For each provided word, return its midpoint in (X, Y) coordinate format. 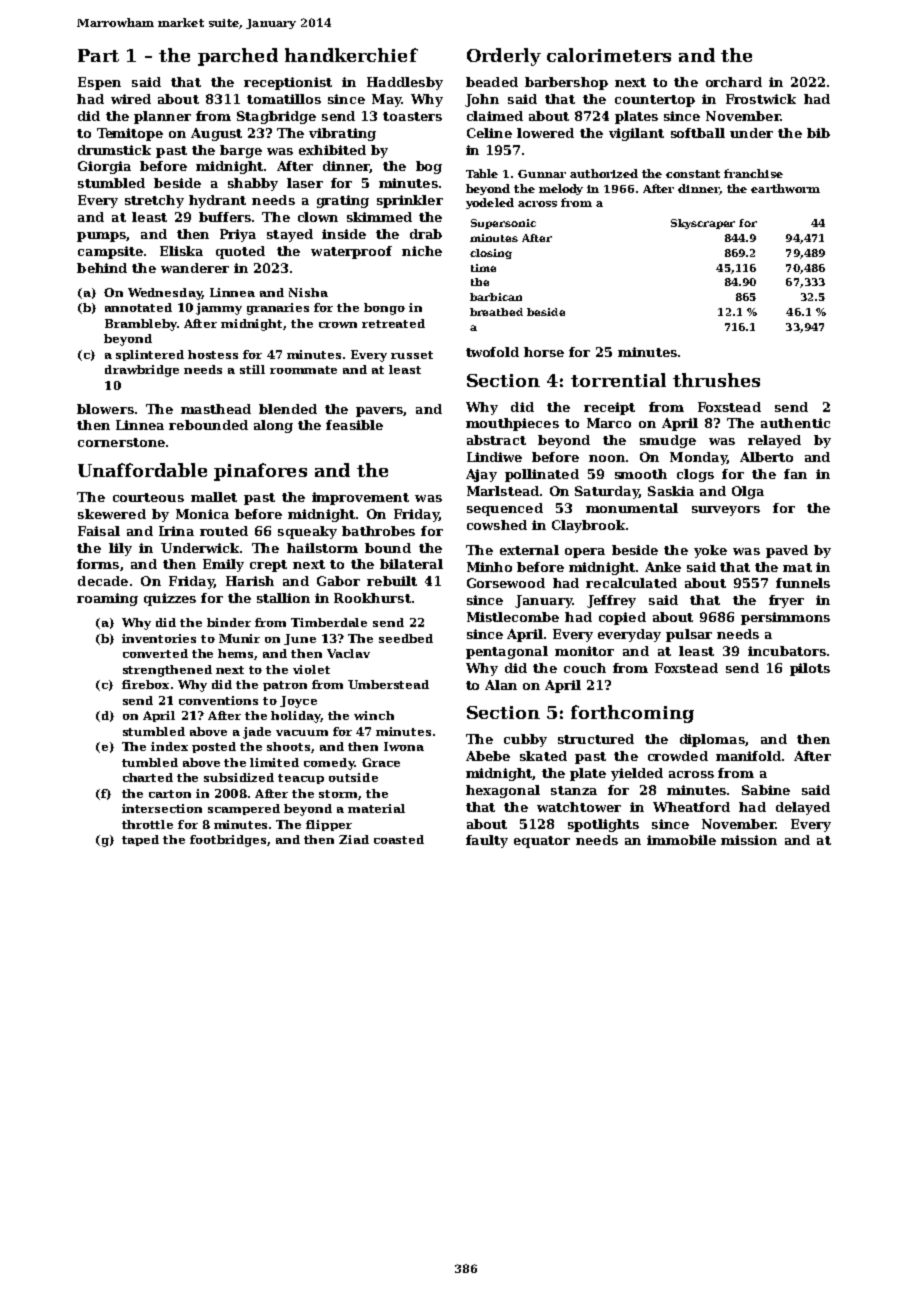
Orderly (504, 57)
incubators (787, 651)
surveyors (726, 511)
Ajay (481, 475)
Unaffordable (142, 470)
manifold (748, 756)
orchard (734, 82)
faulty (487, 841)
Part (98, 55)
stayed (290, 235)
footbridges (228, 841)
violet (311, 669)
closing (491, 254)
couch (585, 668)
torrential (618, 380)
